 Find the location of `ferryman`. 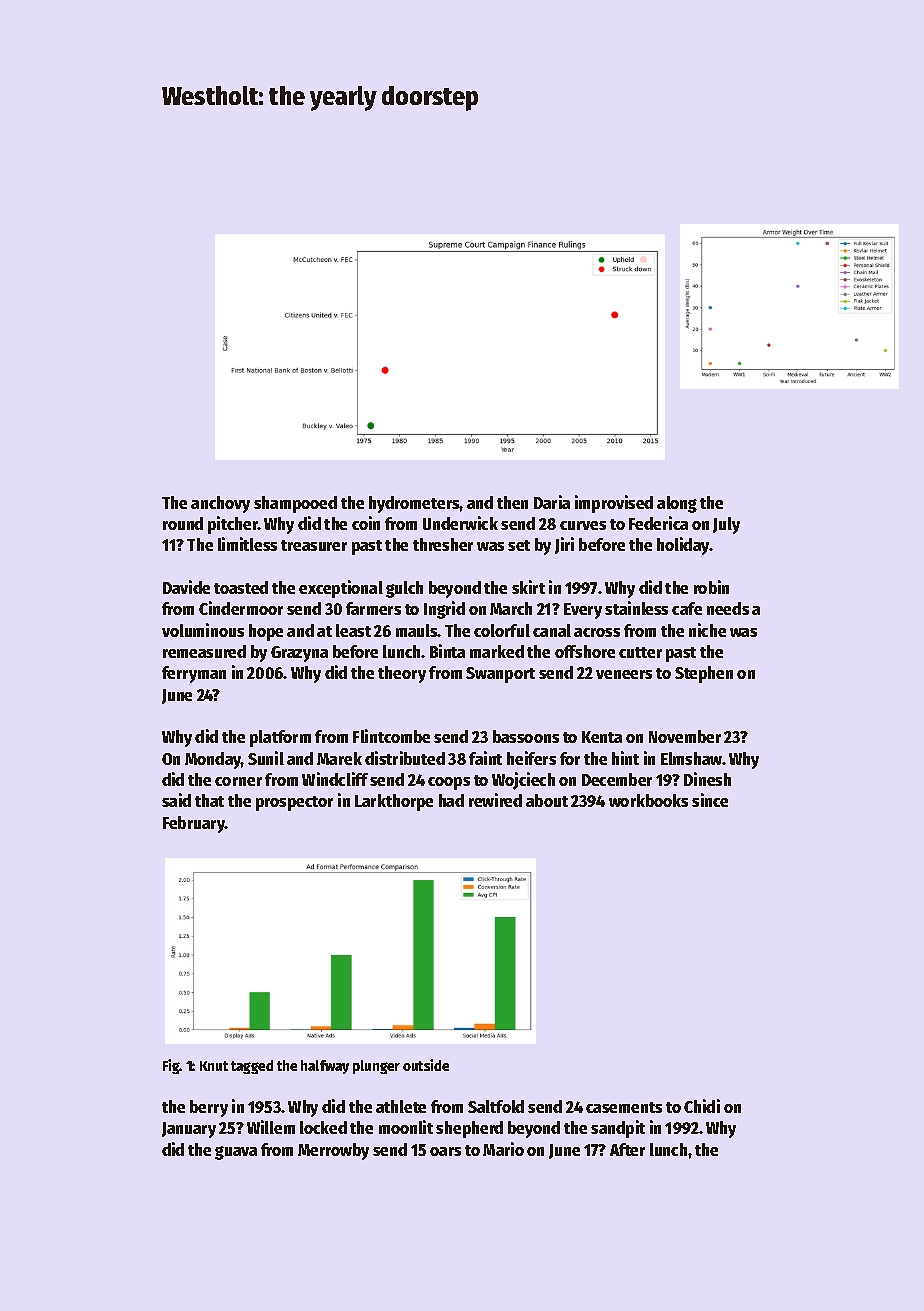

ferryman is located at coordinates (194, 674).
